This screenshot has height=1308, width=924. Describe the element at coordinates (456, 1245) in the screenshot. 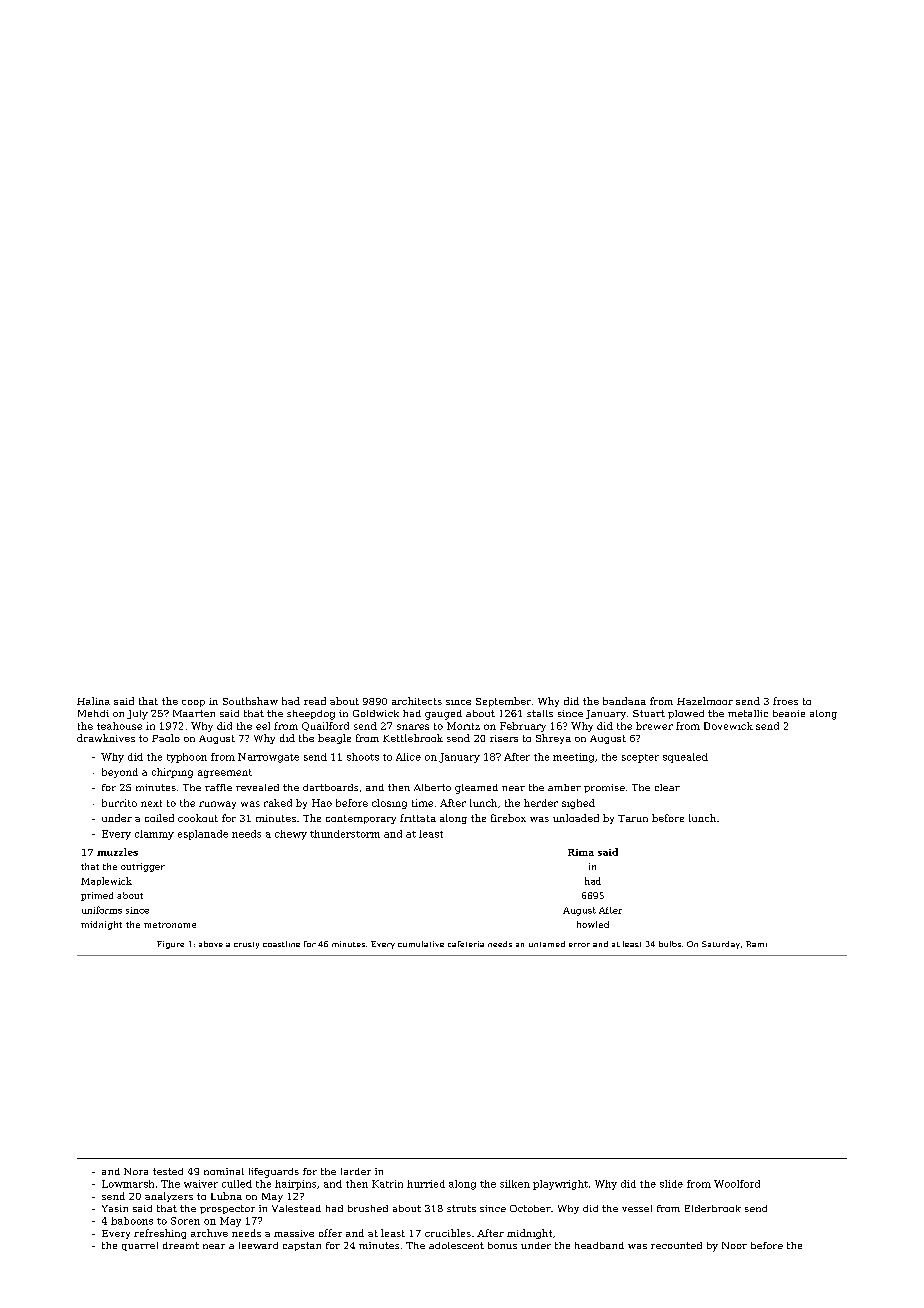

I see `adolescent` at that location.
